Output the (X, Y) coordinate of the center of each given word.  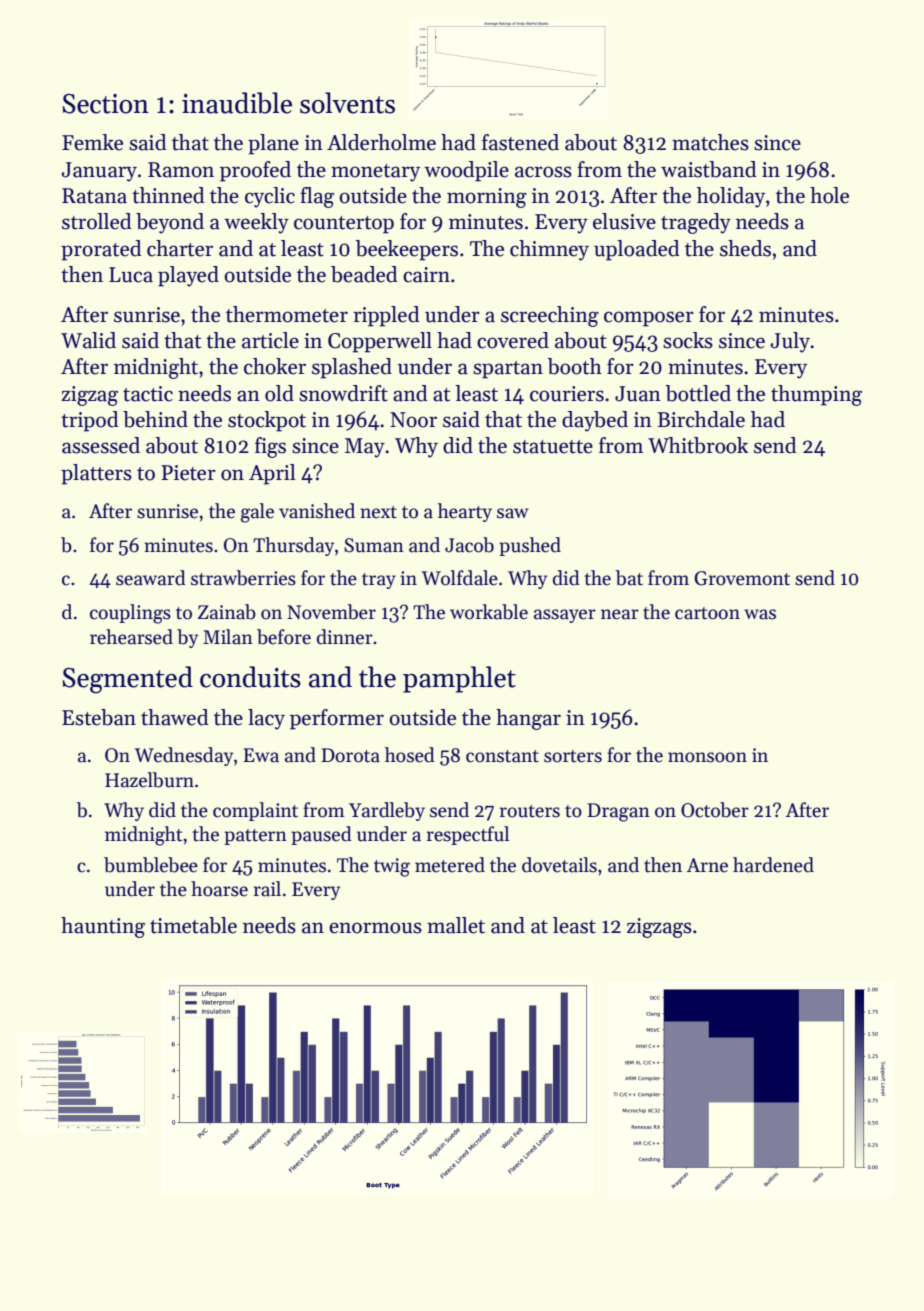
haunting (103, 927)
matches (710, 142)
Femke (92, 142)
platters (96, 474)
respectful (468, 835)
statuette (553, 447)
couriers (567, 394)
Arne (707, 865)
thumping (816, 395)
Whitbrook (698, 445)
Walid (88, 340)
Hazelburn (149, 780)
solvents (347, 103)
